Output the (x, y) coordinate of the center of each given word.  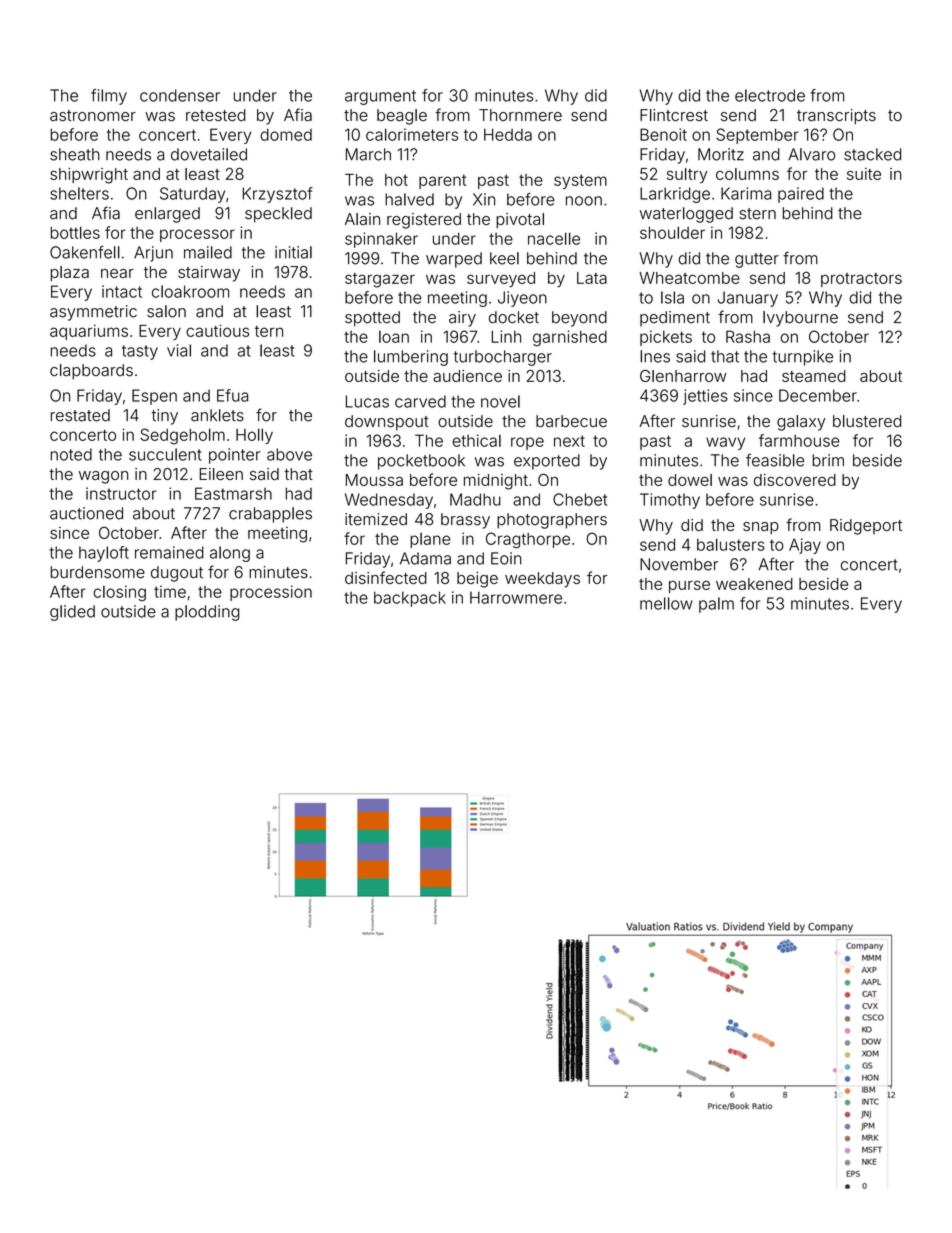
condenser (180, 95)
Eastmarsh (233, 493)
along (230, 554)
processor (197, 235)
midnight (496, 482)
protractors (861, 280)
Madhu (475, 499)
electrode (770, 95)
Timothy (670, 501)
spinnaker (381, 240)
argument (380, 97)
